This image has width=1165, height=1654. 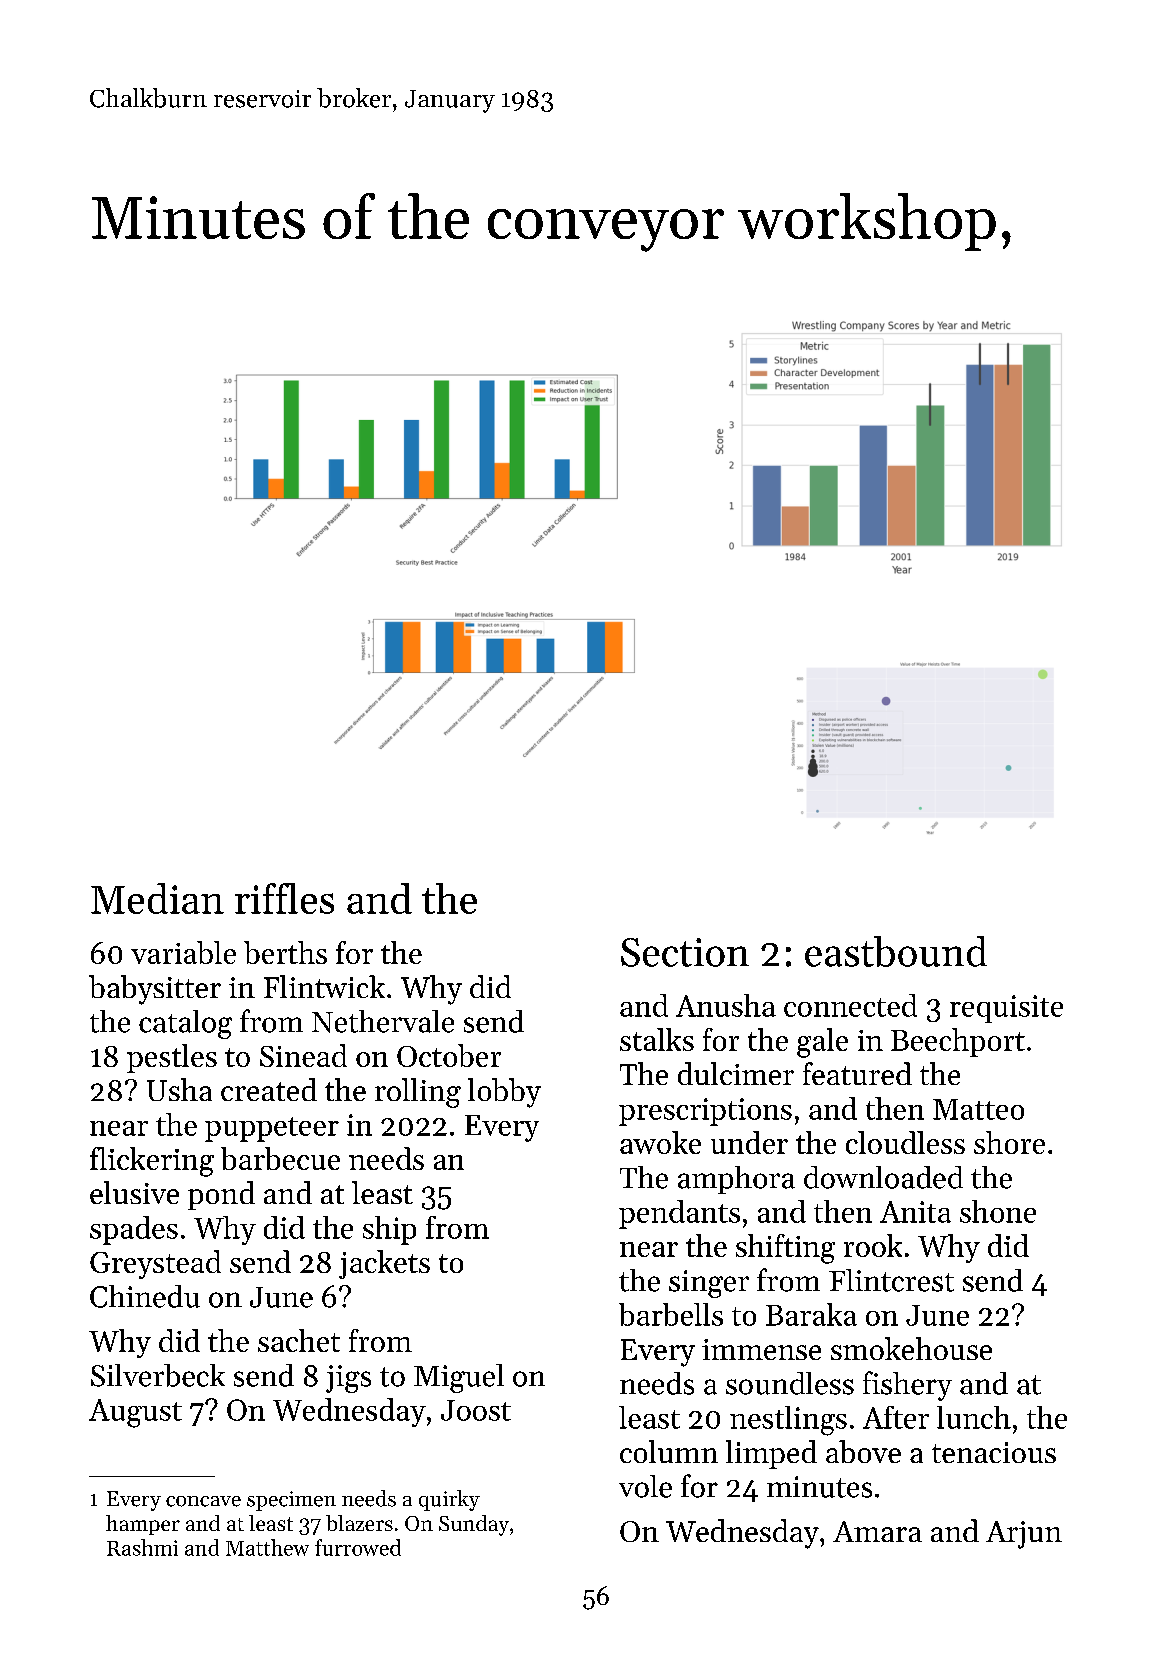 What do you see at coordinates (822, 1043) in the image?
I see `gale` at bounding box center [822, 1043].
